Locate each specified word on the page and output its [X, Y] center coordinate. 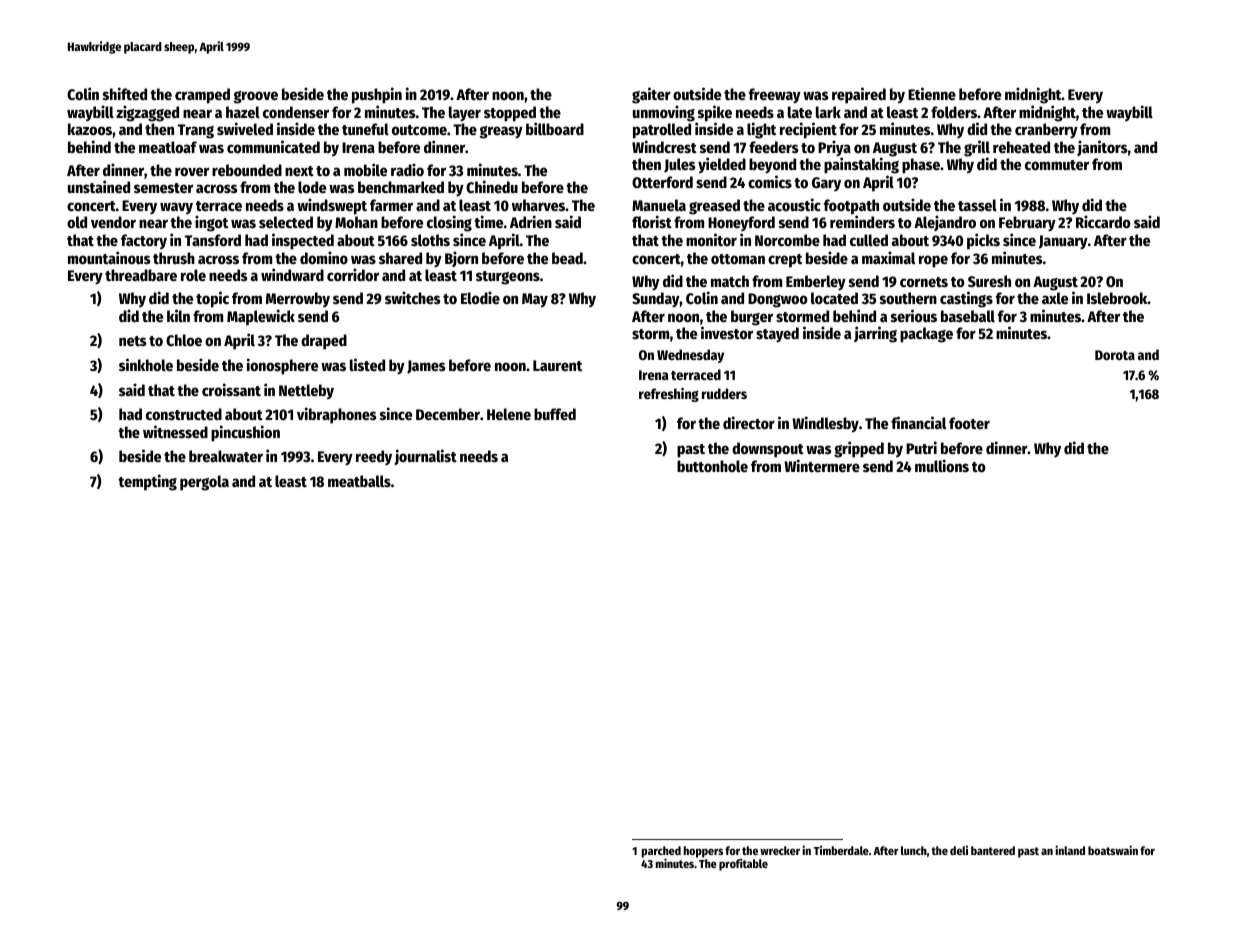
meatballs [359, 481]
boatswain [1113, 850]
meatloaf [168, 147]
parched [661, 852]
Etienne [932, 93]
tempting [147, 482]
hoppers [703, 852]
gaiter [651, 95]
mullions [942, 465]
